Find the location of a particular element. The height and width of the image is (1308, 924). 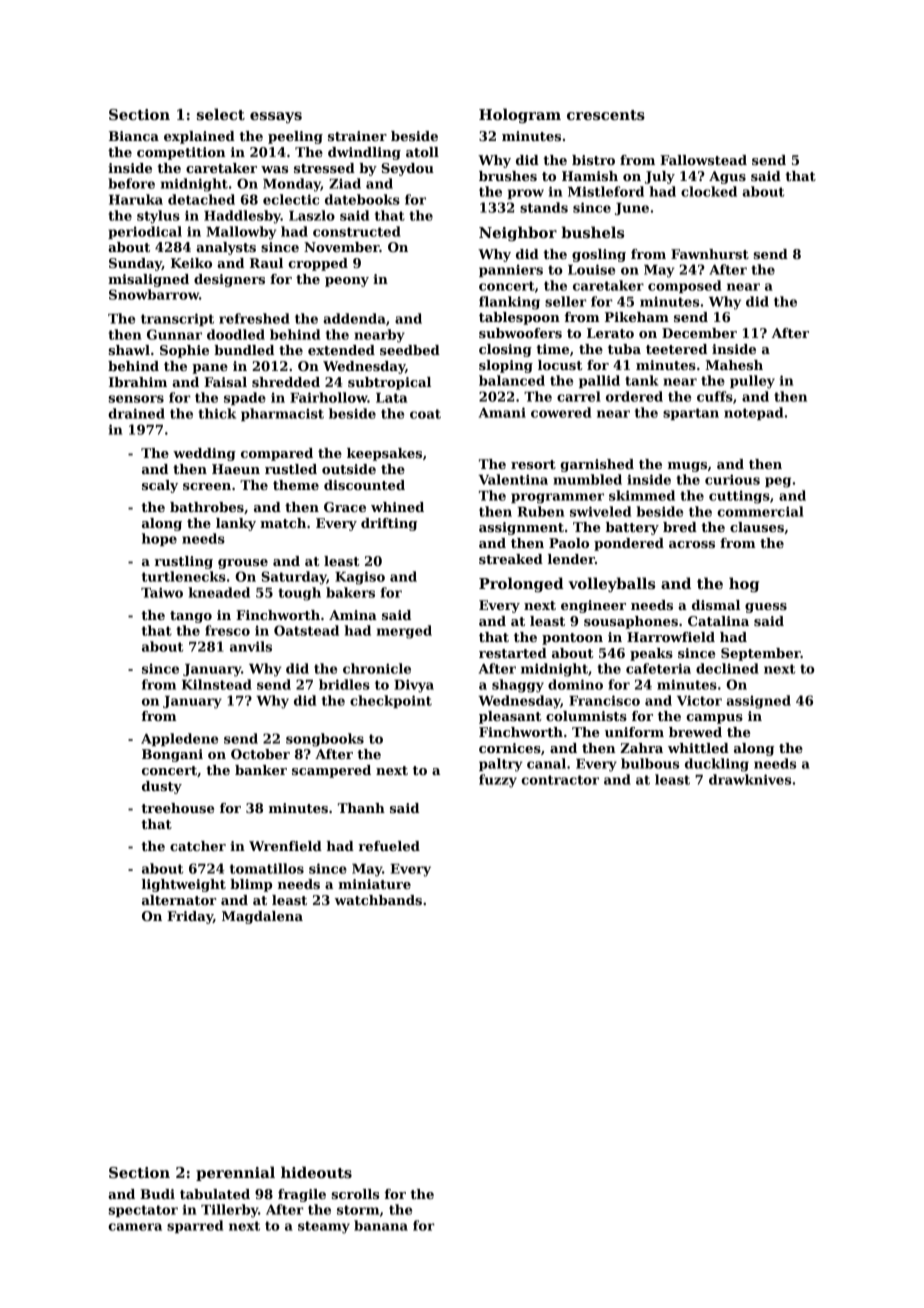

storm is located at coordinates (358, 1210).
